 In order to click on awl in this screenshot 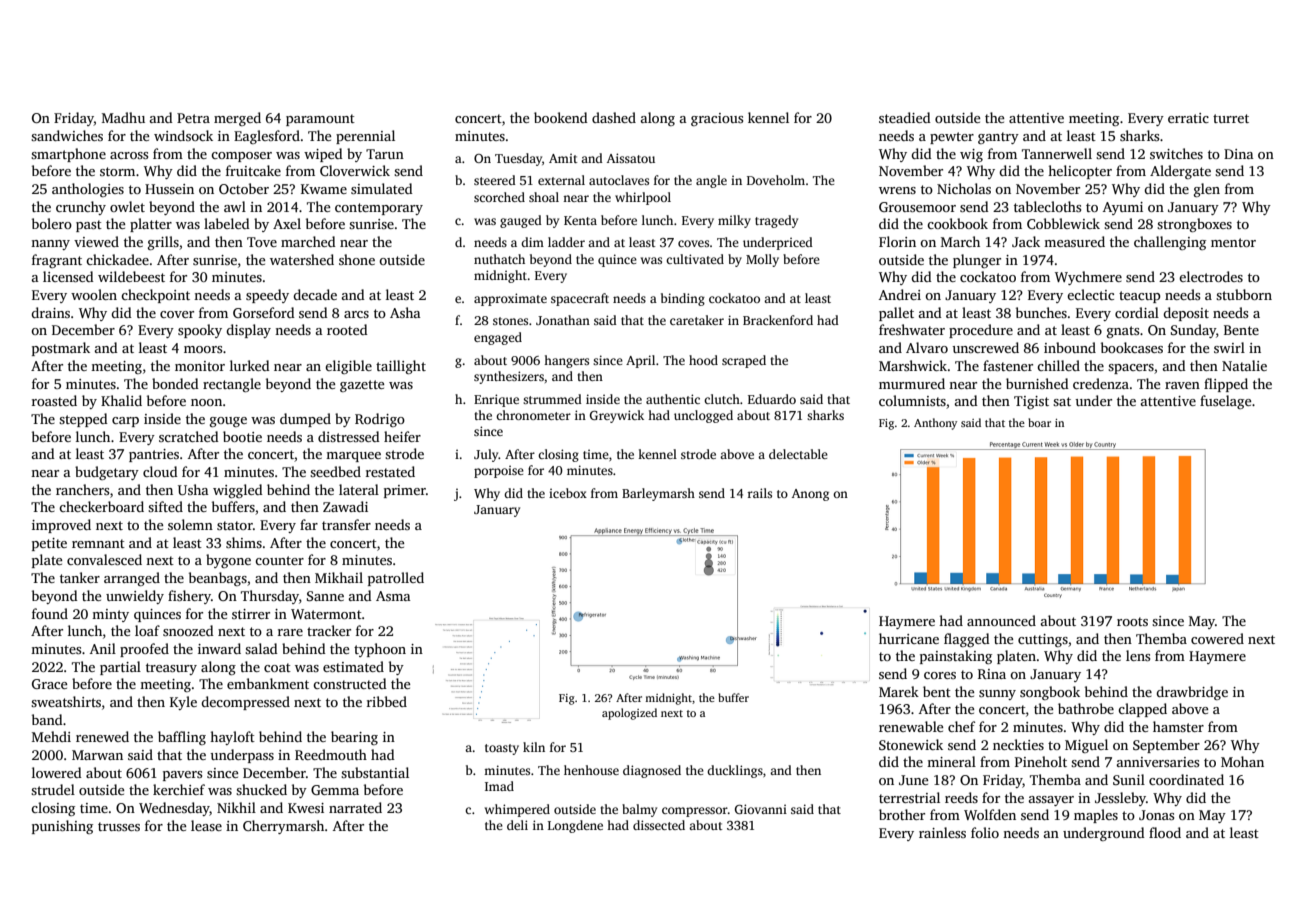, I will do `click(235, 206)`.
